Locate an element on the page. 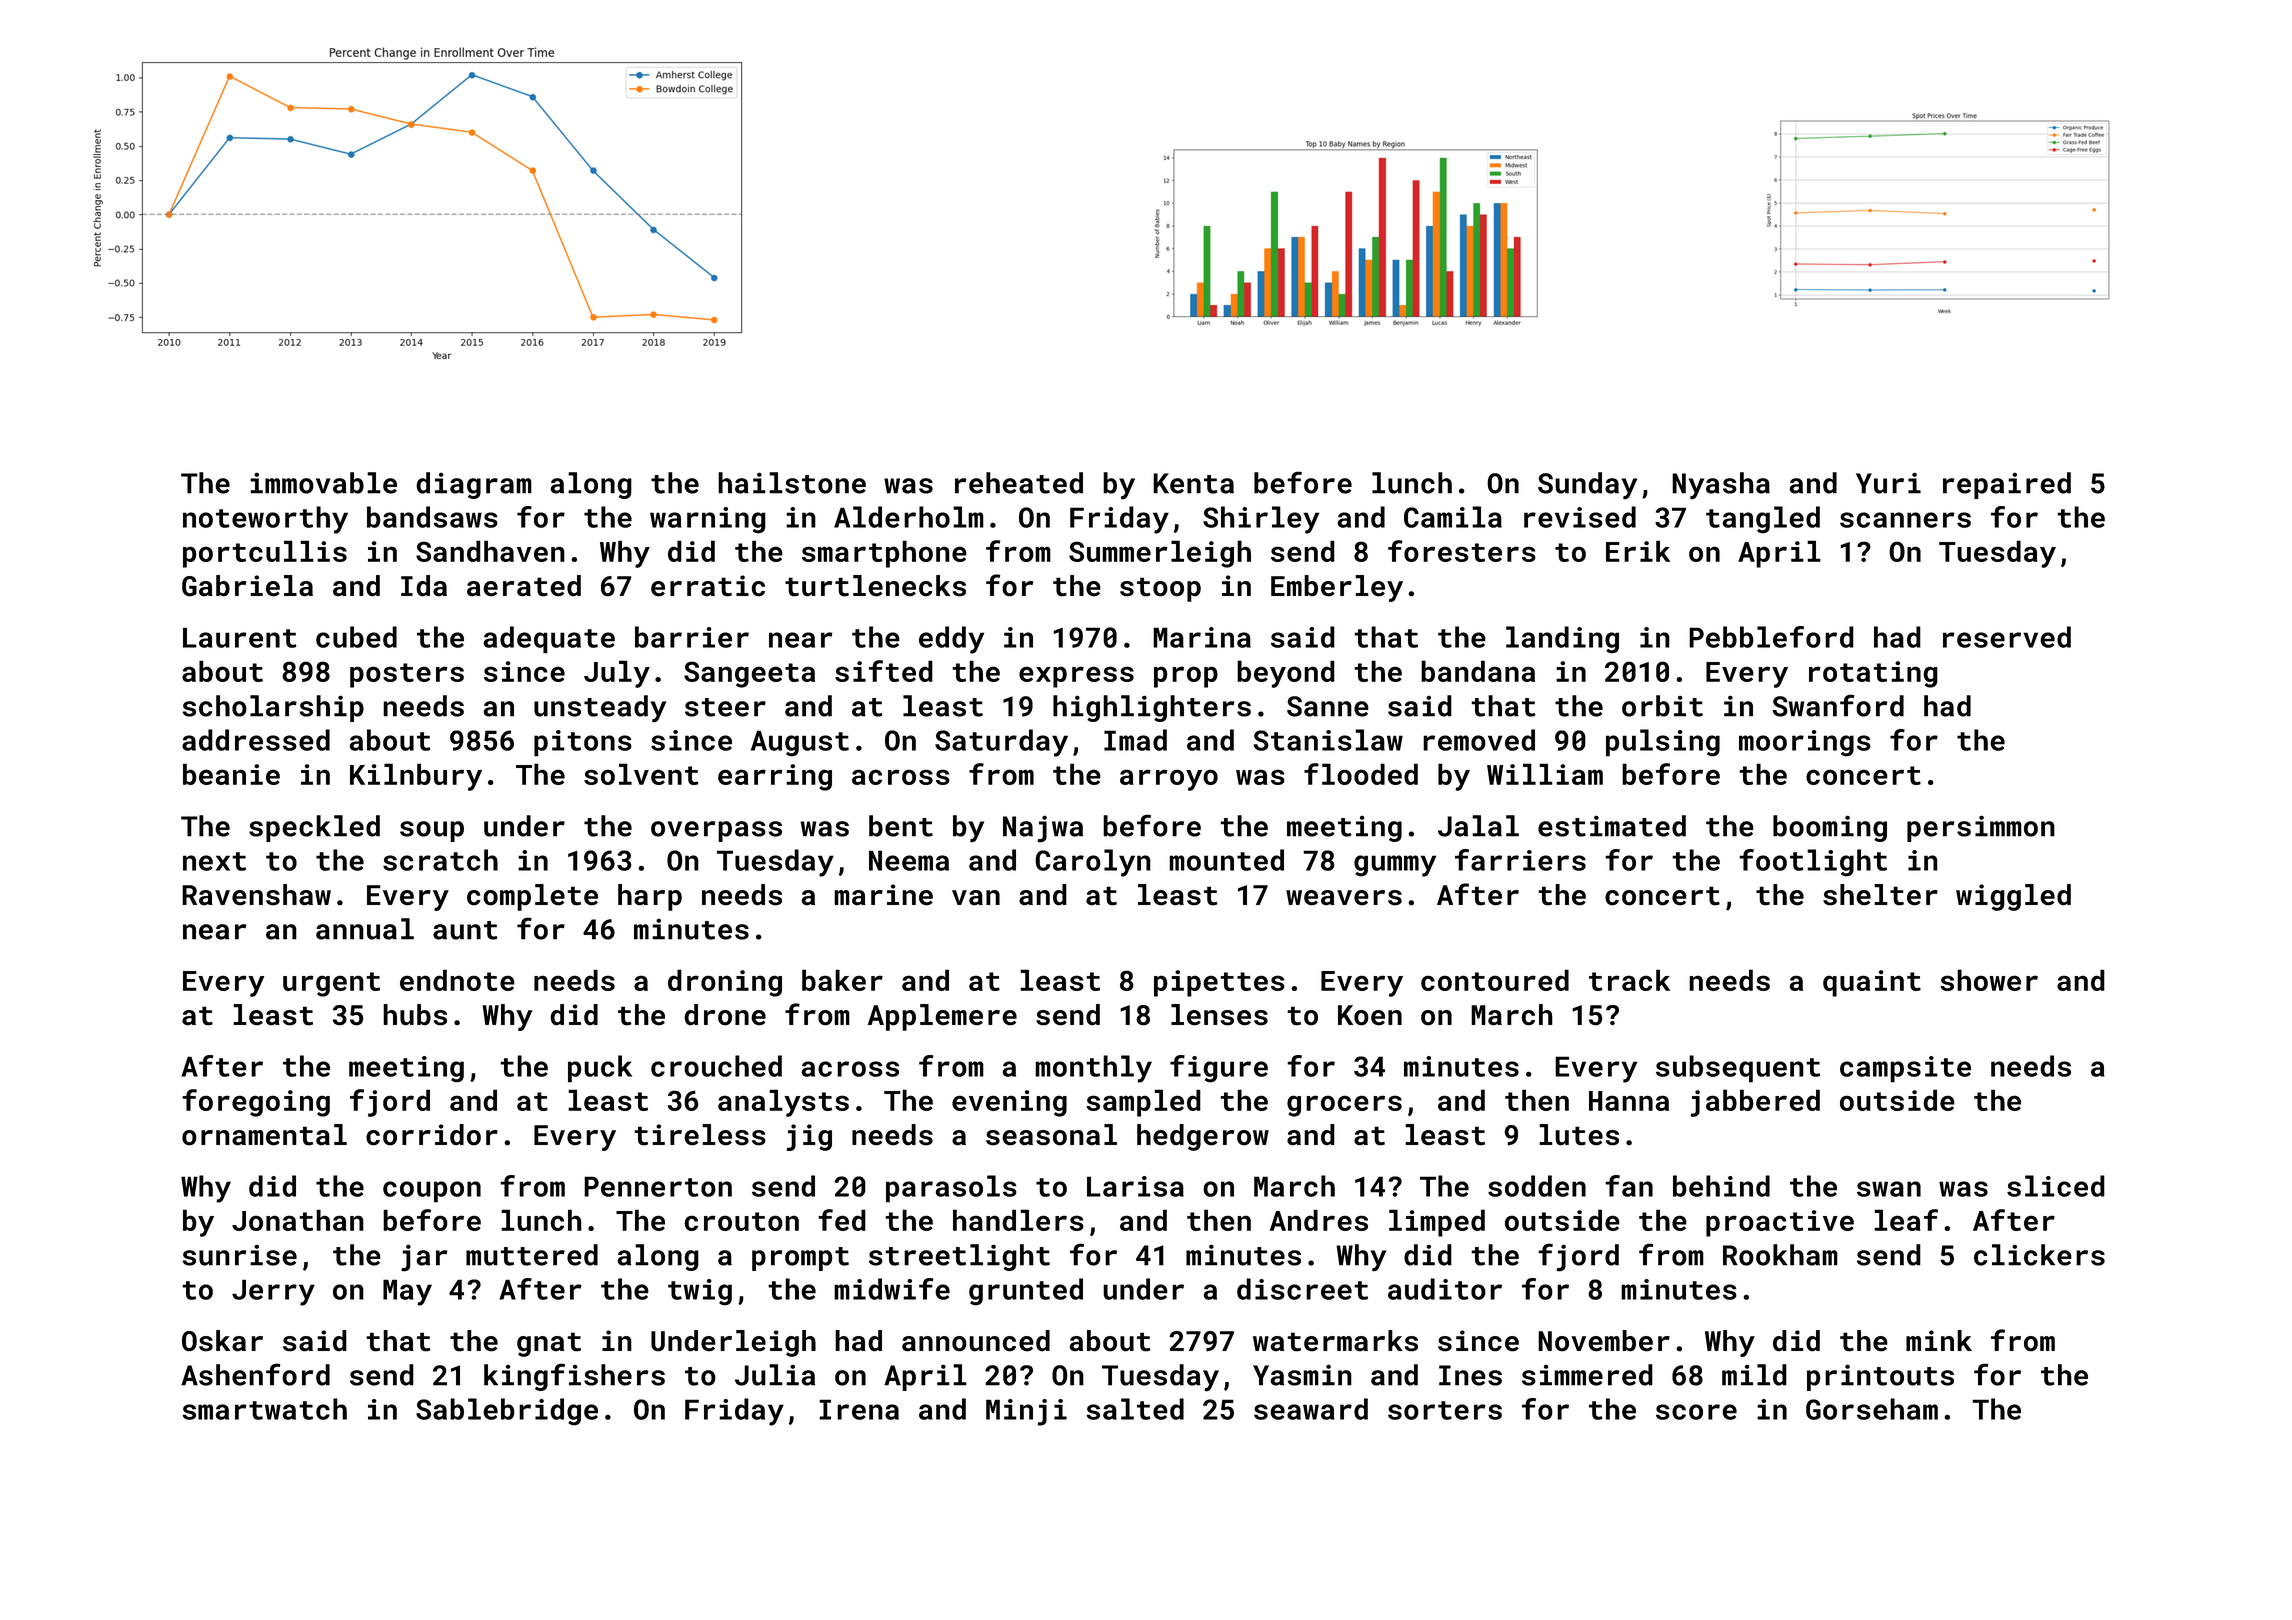  coupon is located at coordinates (432, 1192).
